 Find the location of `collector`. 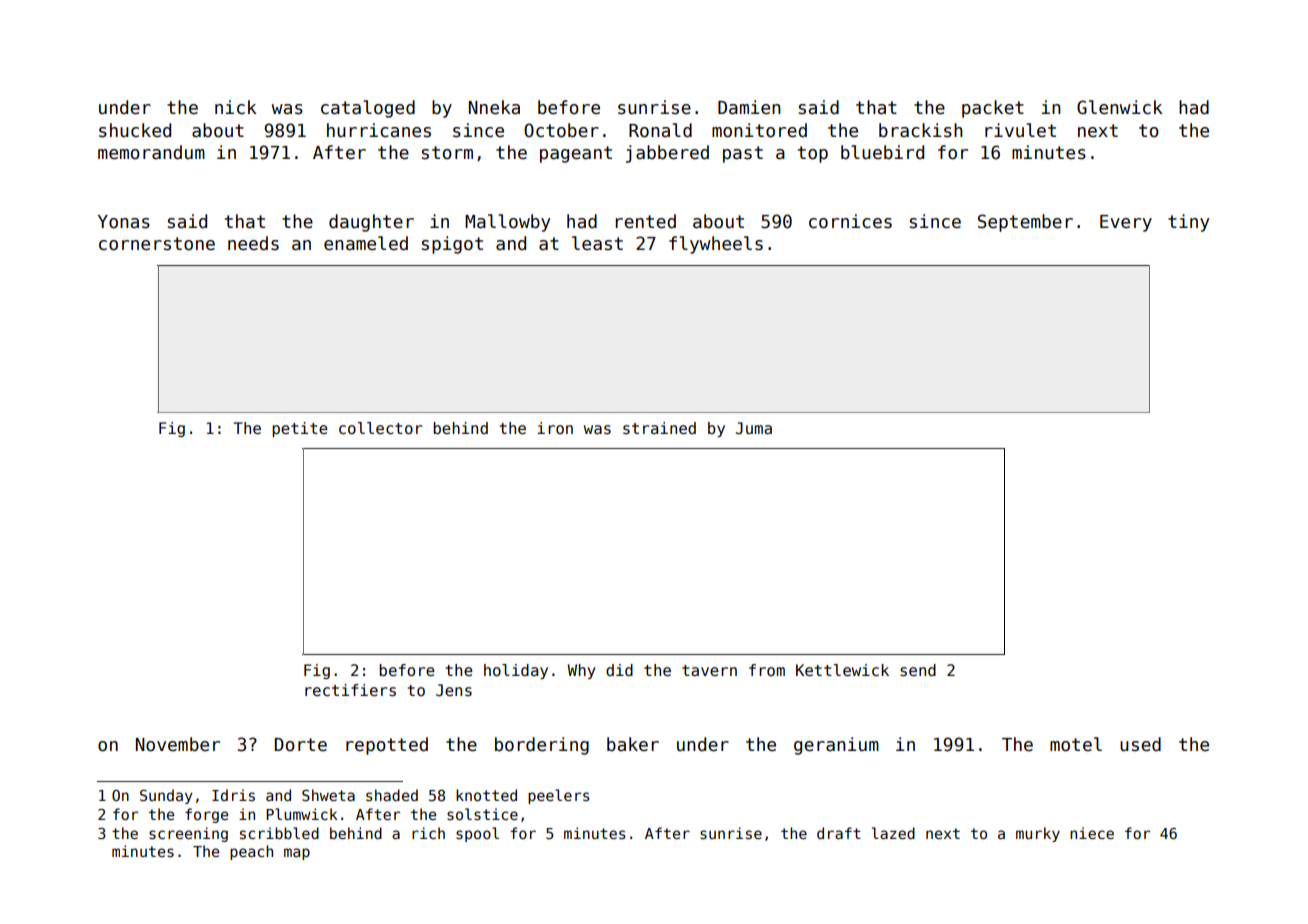

collector is located at coordinates (381, 428).
